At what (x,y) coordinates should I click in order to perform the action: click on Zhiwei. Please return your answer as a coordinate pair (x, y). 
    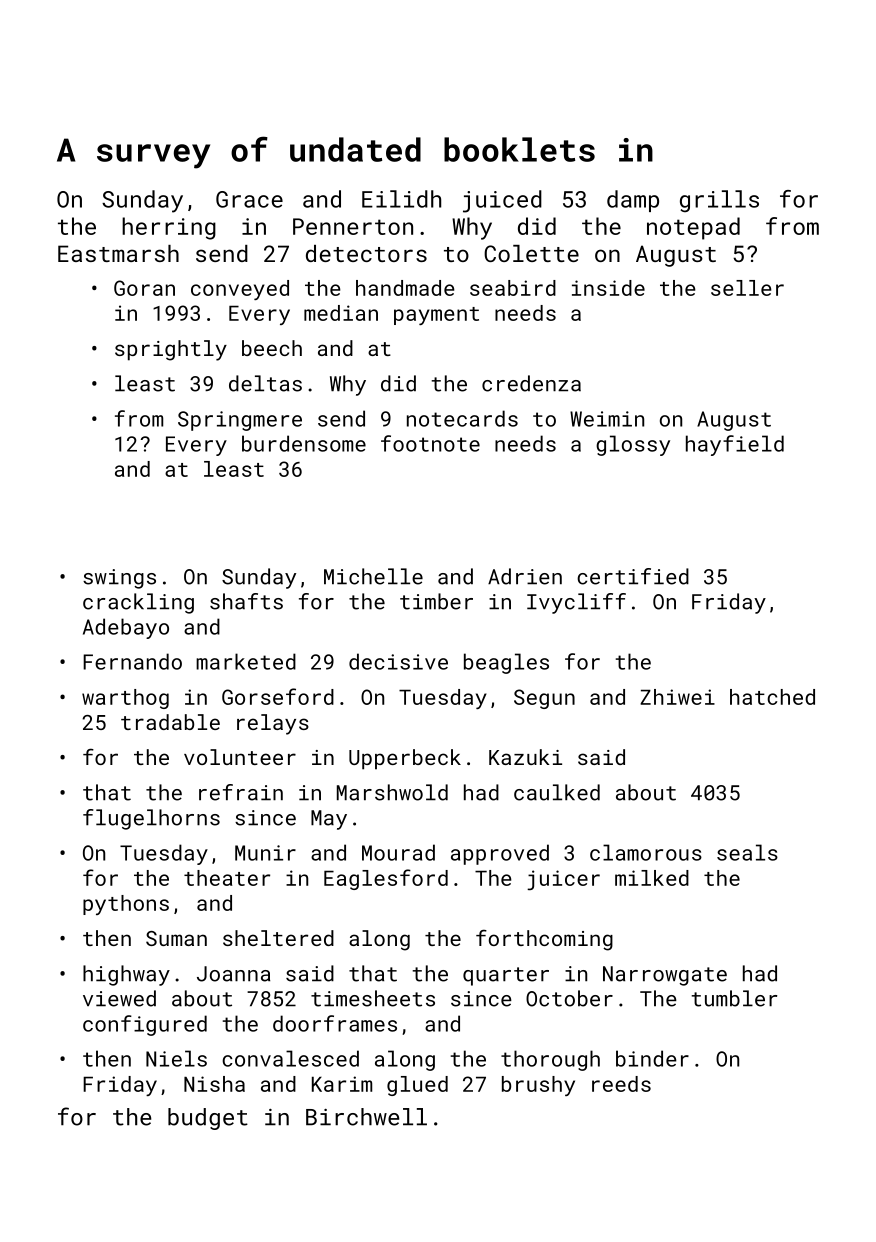
    Looking at the image, I should click on (677, 697).
